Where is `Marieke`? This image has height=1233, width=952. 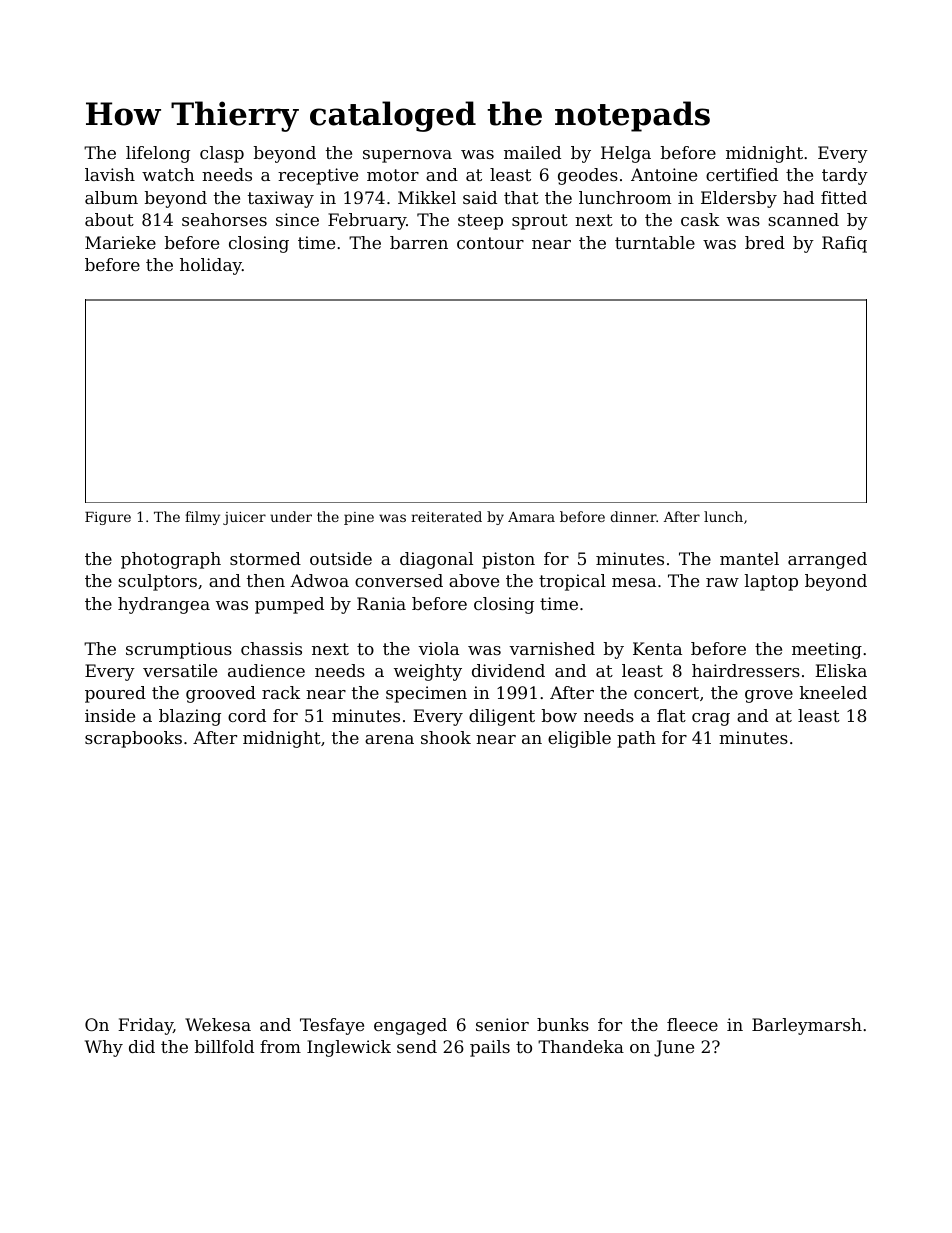
Marieke is located at coordinates (120, 242).
